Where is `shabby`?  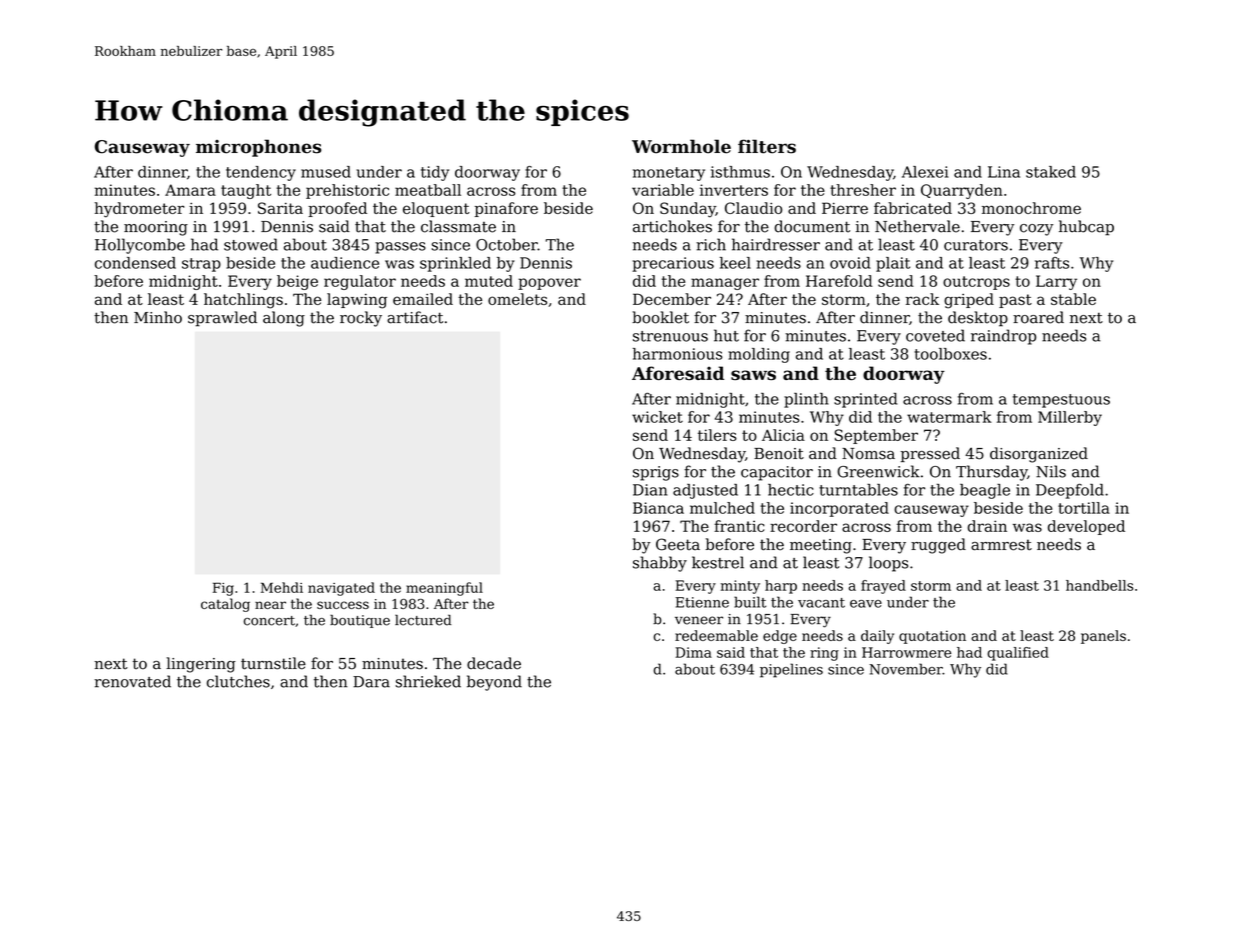 shabby is located at coordinates (660, 564).
